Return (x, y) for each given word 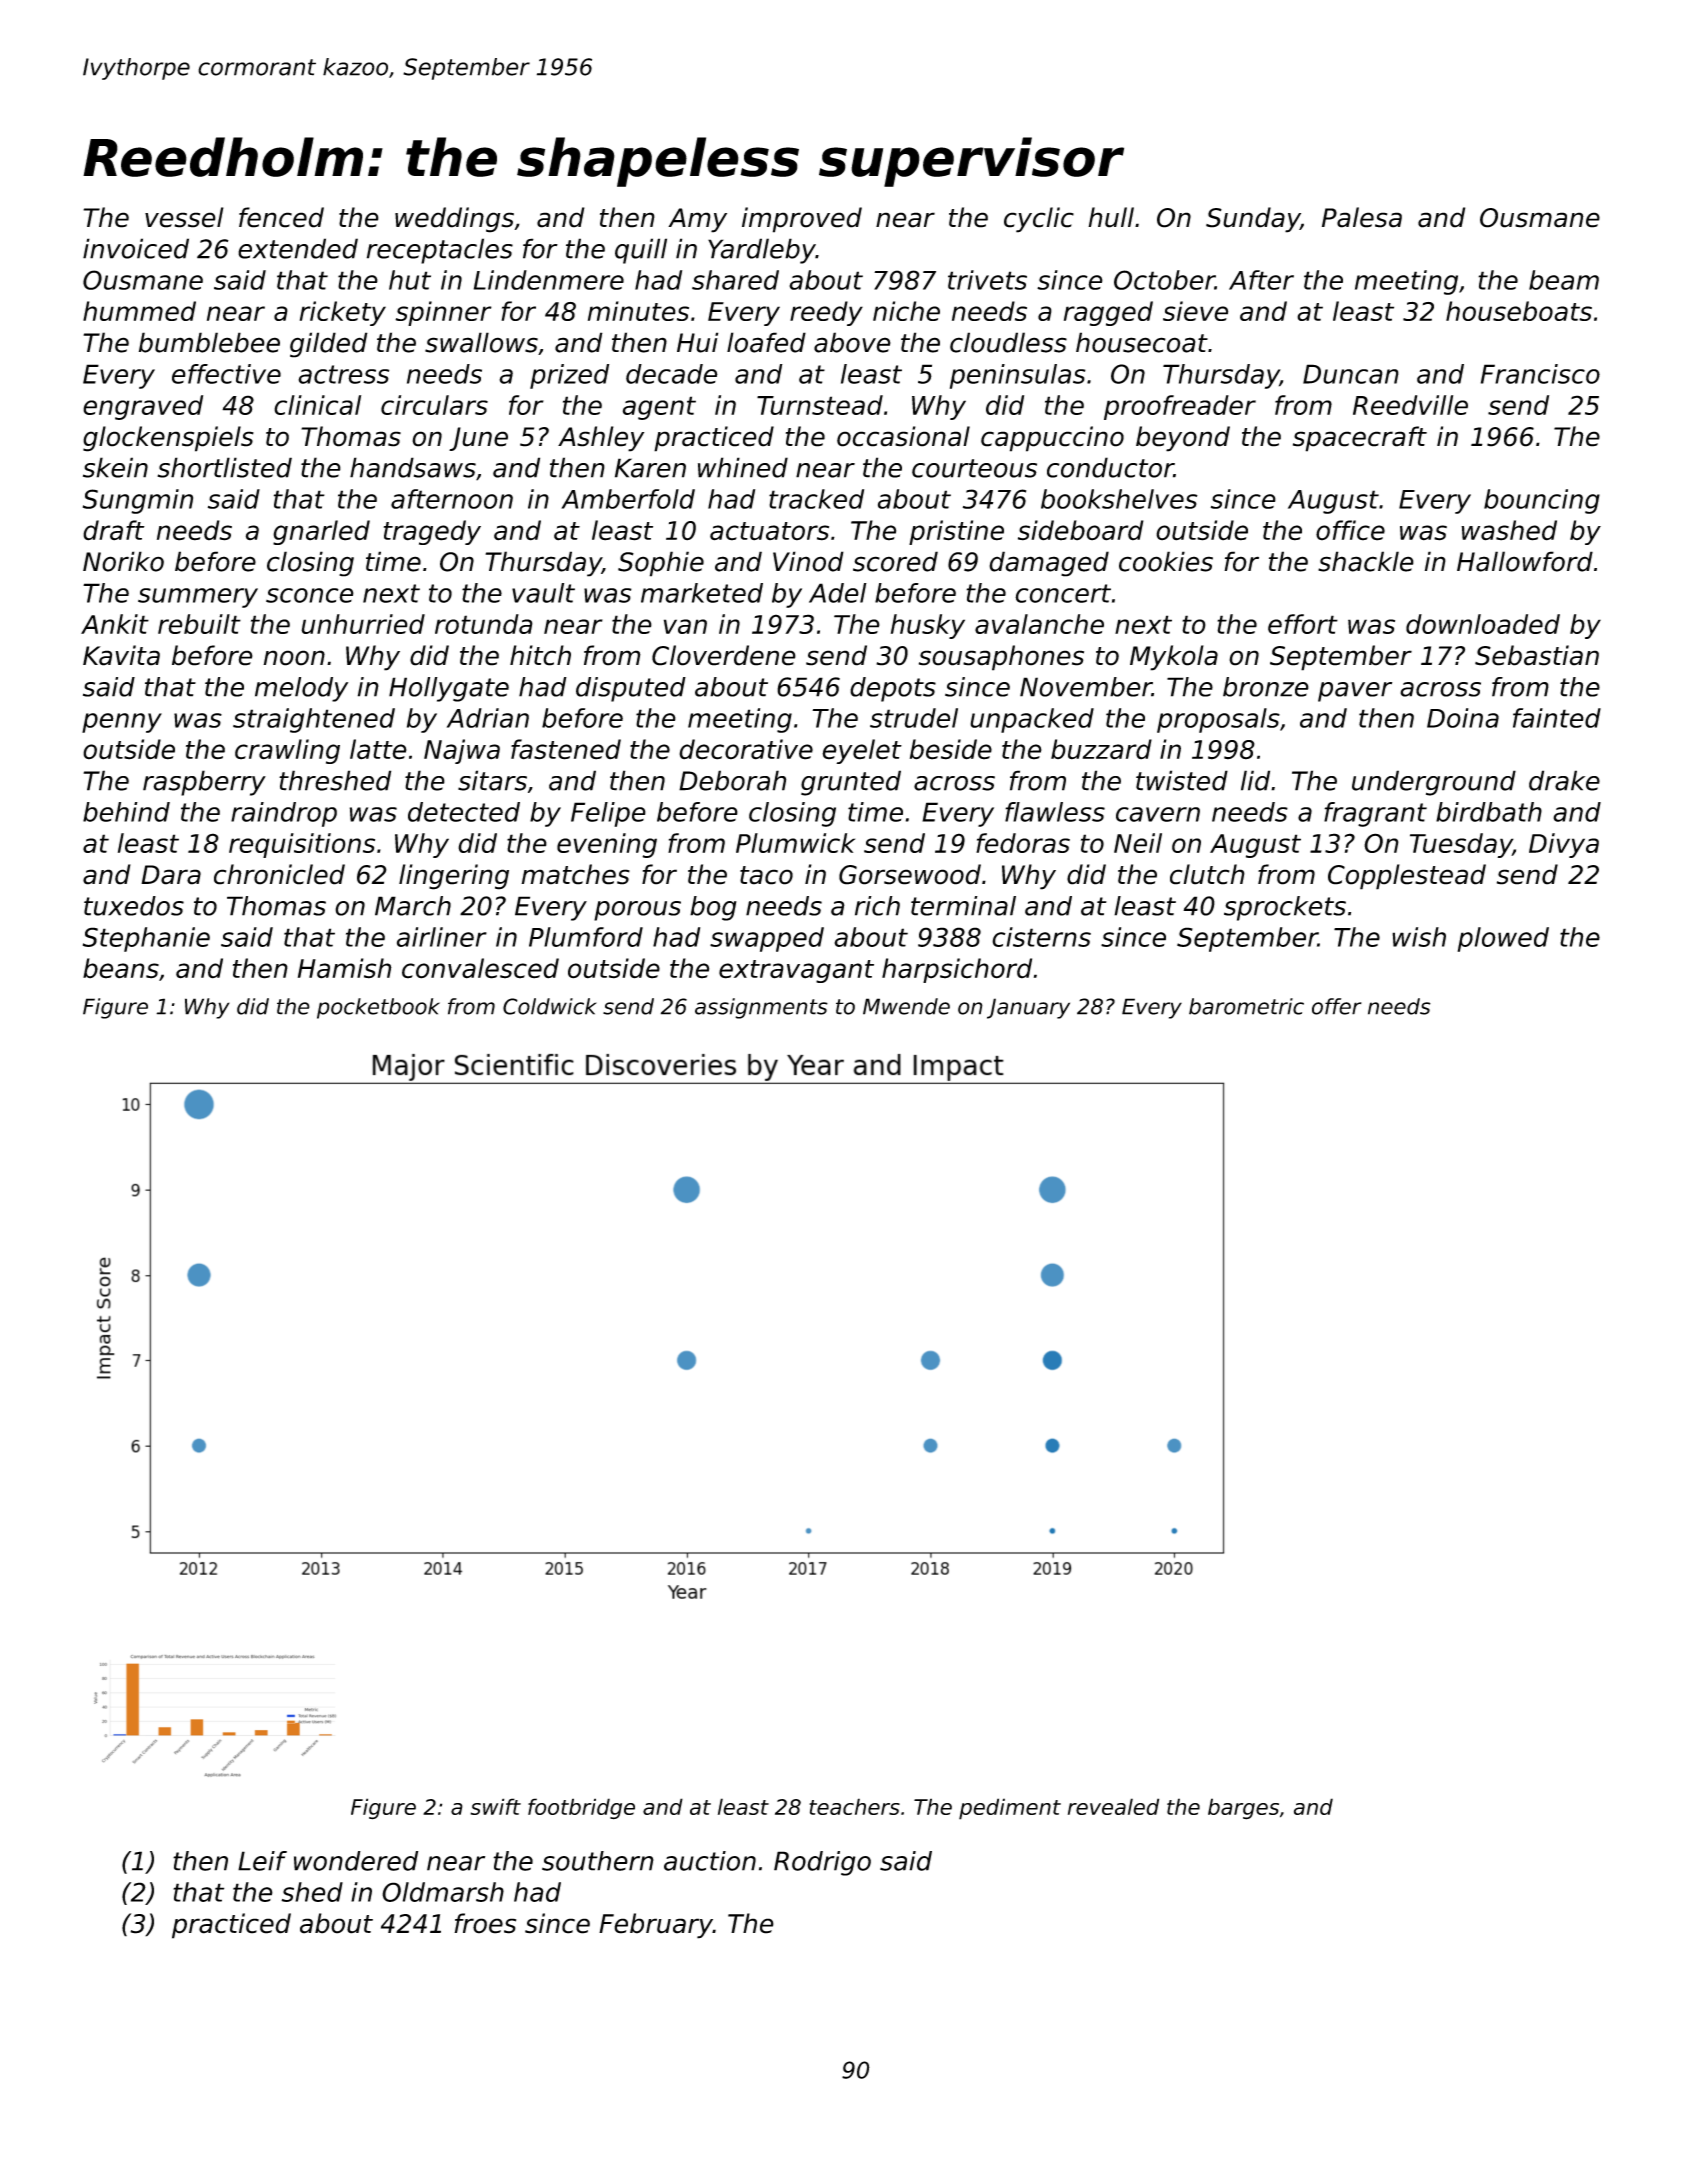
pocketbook (378, 1008)
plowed (1503, 939)
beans (121, 968)
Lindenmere (549, 280)
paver (1355, 692)
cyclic (1039, 220)
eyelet (862, 751)
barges (1243, 1809)
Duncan (1351, 374)
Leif (262, 1861)
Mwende (906, 1006)
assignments (761, 1008)
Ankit (115, 624)
